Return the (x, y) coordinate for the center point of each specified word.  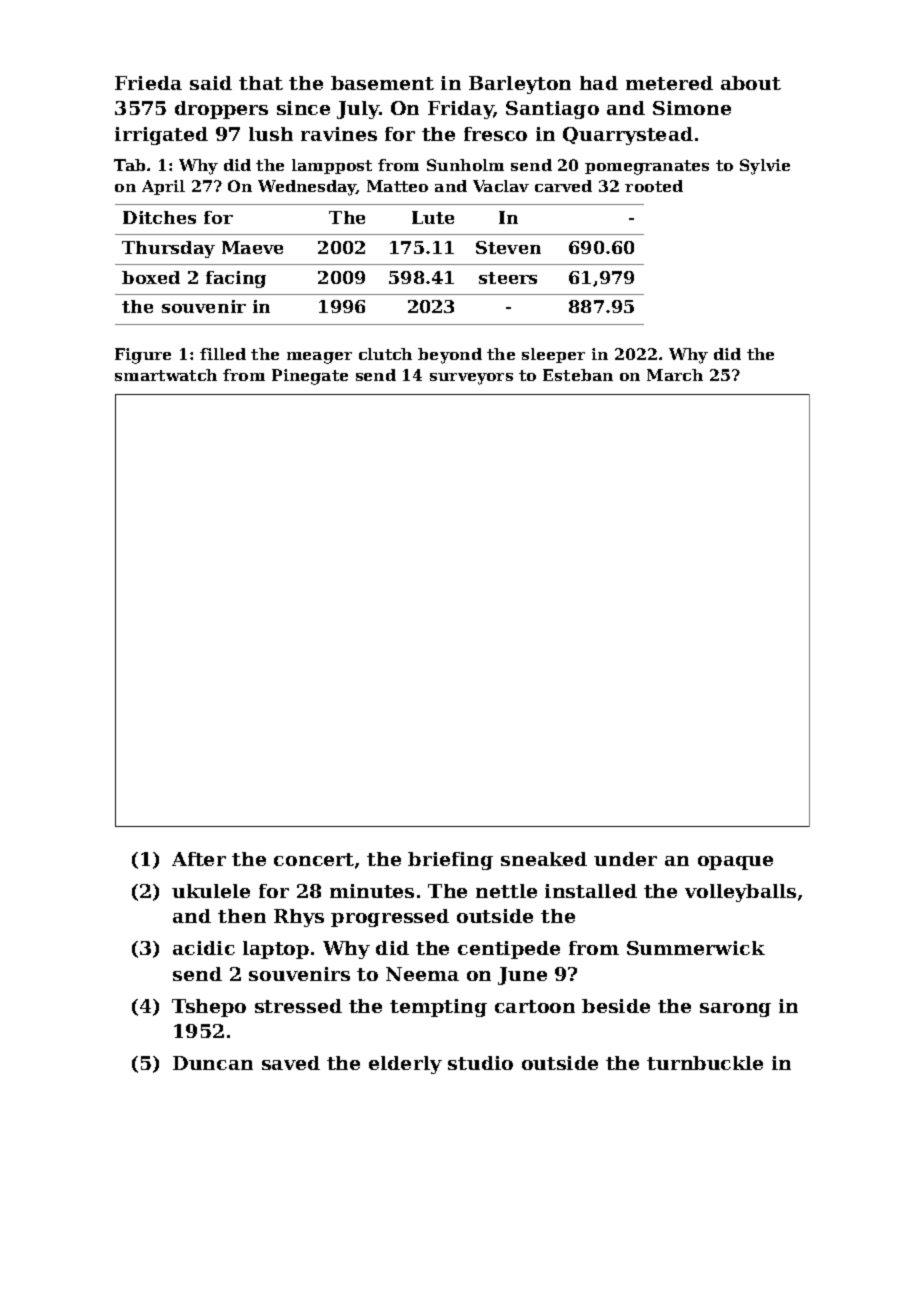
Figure (143, 356)
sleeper (553, 355)
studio (480, 1063)
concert (314, 859)
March (675, 375)
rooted (654, 186)
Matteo (397, 186)
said (211, 83)
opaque (735, 863)
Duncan (213, 1063)
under (625, 859)
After (199, 859)
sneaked (544, 859)
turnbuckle (705, 1063)
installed (591, 891)
